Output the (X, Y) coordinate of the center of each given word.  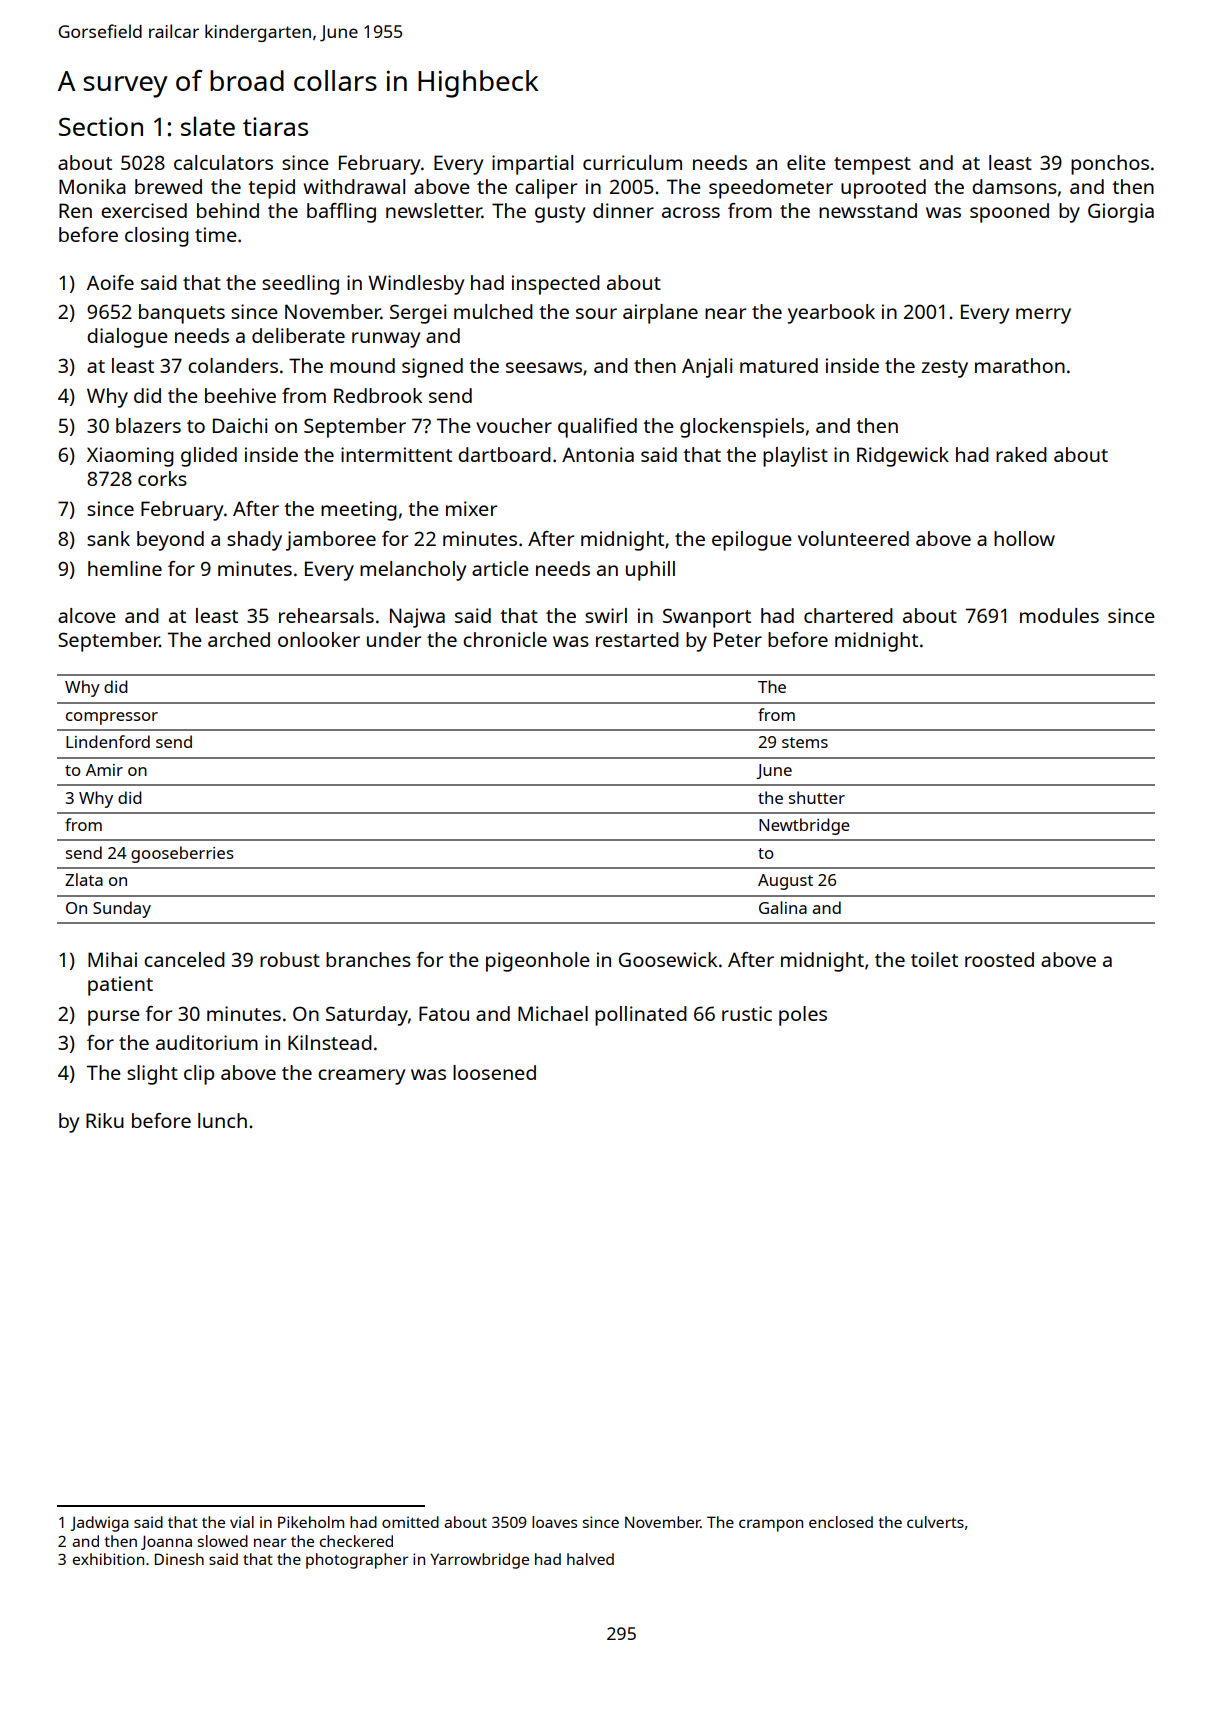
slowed (223, 1541)
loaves (554, 1522)
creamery (361, 1077)
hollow (1024, 538)
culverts (935, 1522)
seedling (300, 285)
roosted (999, 959)
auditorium (207, 1042)
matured (779, 365)
